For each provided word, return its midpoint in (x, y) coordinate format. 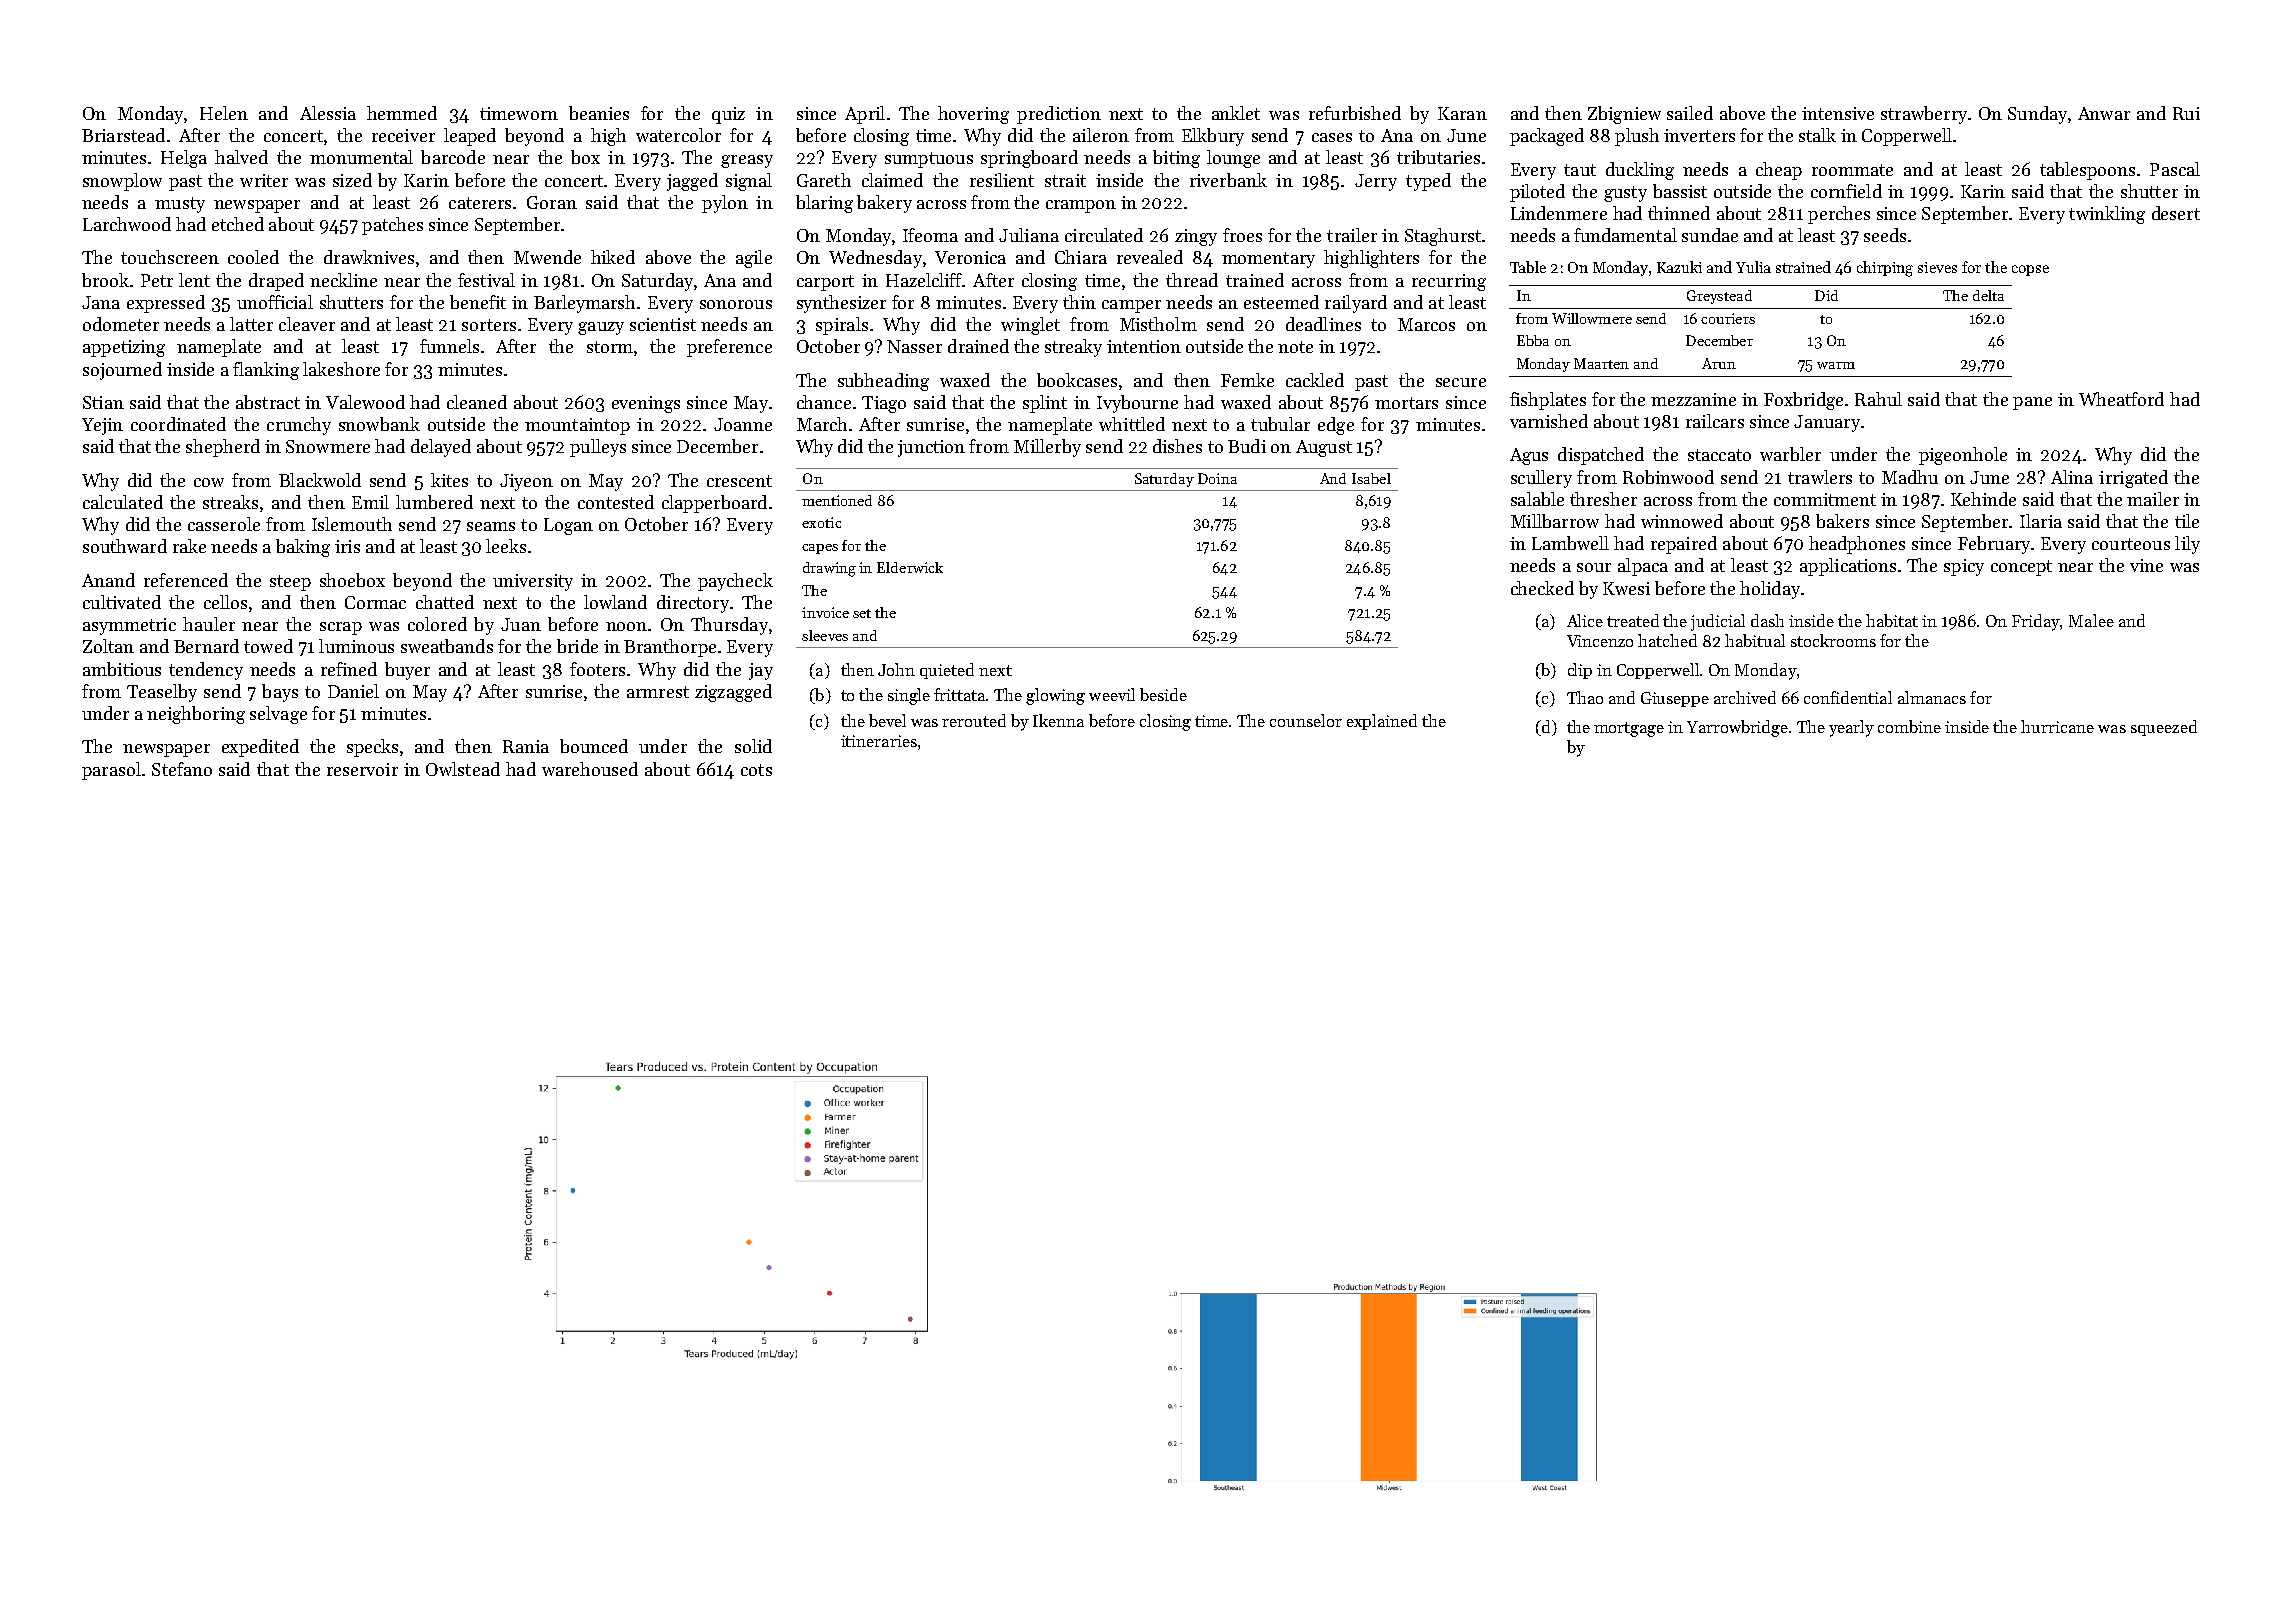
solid (753, 746)
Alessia (328, 113)
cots (756, 770)
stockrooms (1833, 640)
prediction (1059, 115)
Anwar (2104, 113)
